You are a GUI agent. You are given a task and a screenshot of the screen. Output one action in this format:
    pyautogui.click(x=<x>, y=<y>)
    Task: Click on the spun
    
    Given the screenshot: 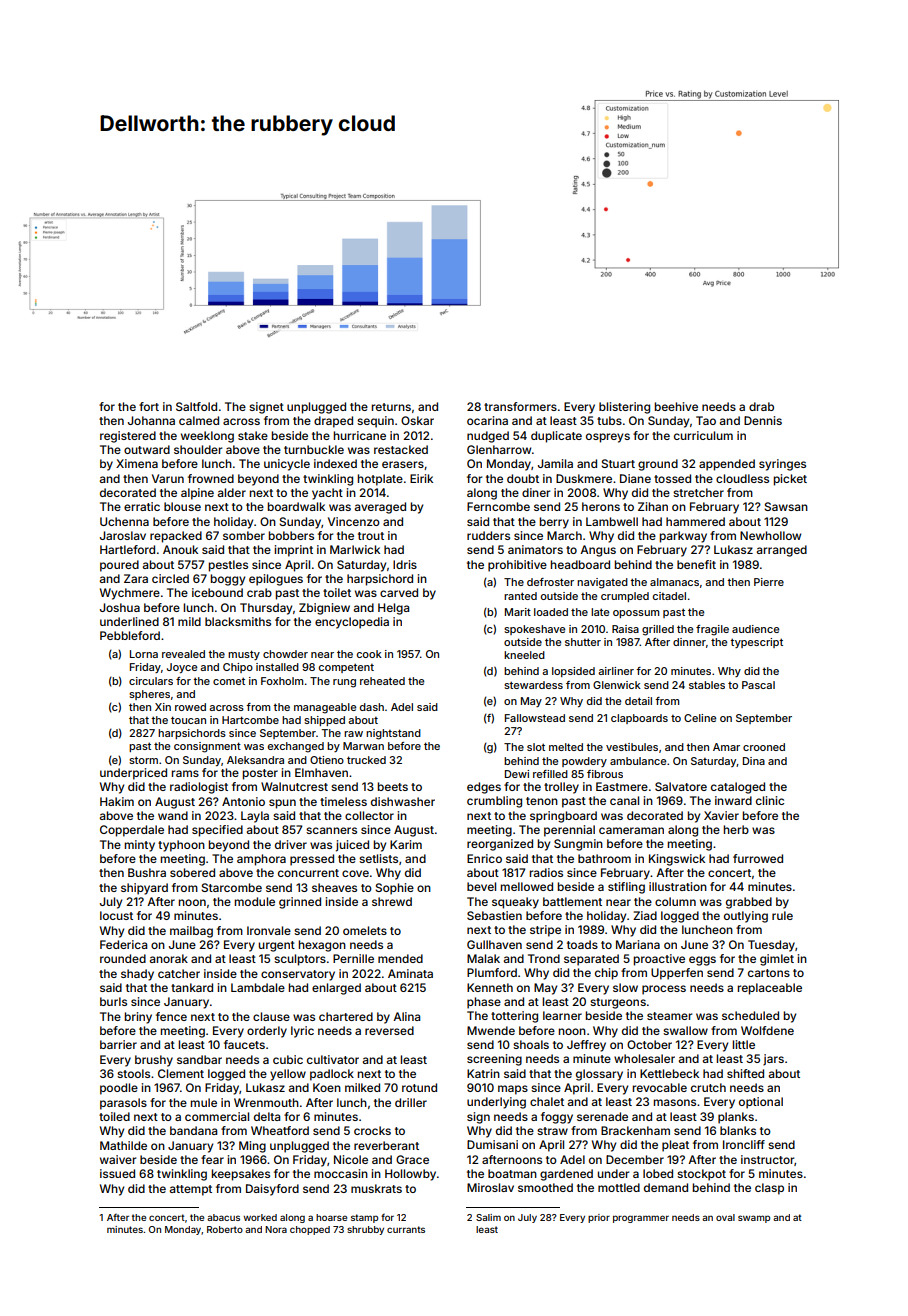 What is the action you would take?
    pyautogui.click(x=282, y=804)
